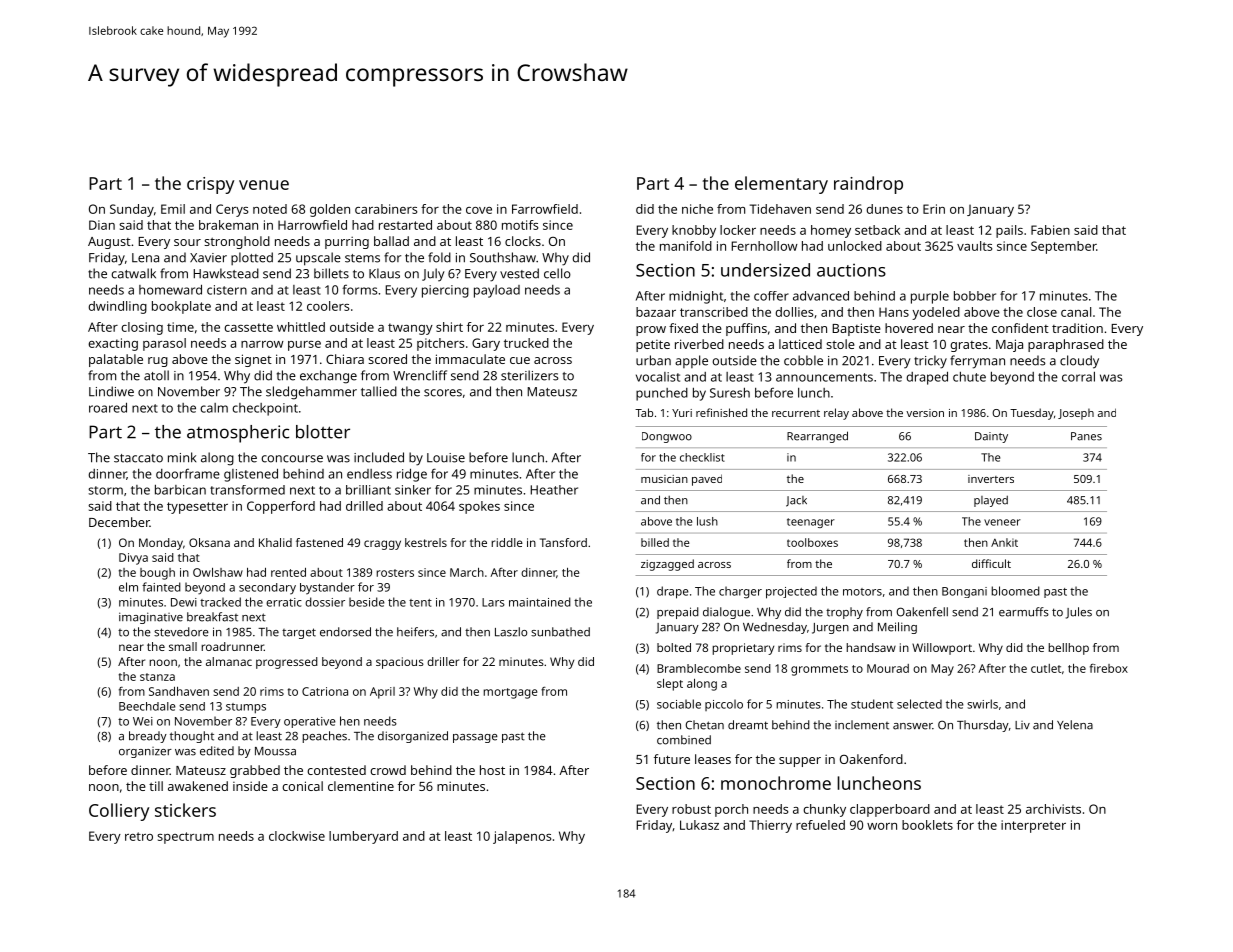 The height and width of the document is (952, 1233). Describe the element at coordinates (145, 752) in the document. I see `organizer` at that location.
